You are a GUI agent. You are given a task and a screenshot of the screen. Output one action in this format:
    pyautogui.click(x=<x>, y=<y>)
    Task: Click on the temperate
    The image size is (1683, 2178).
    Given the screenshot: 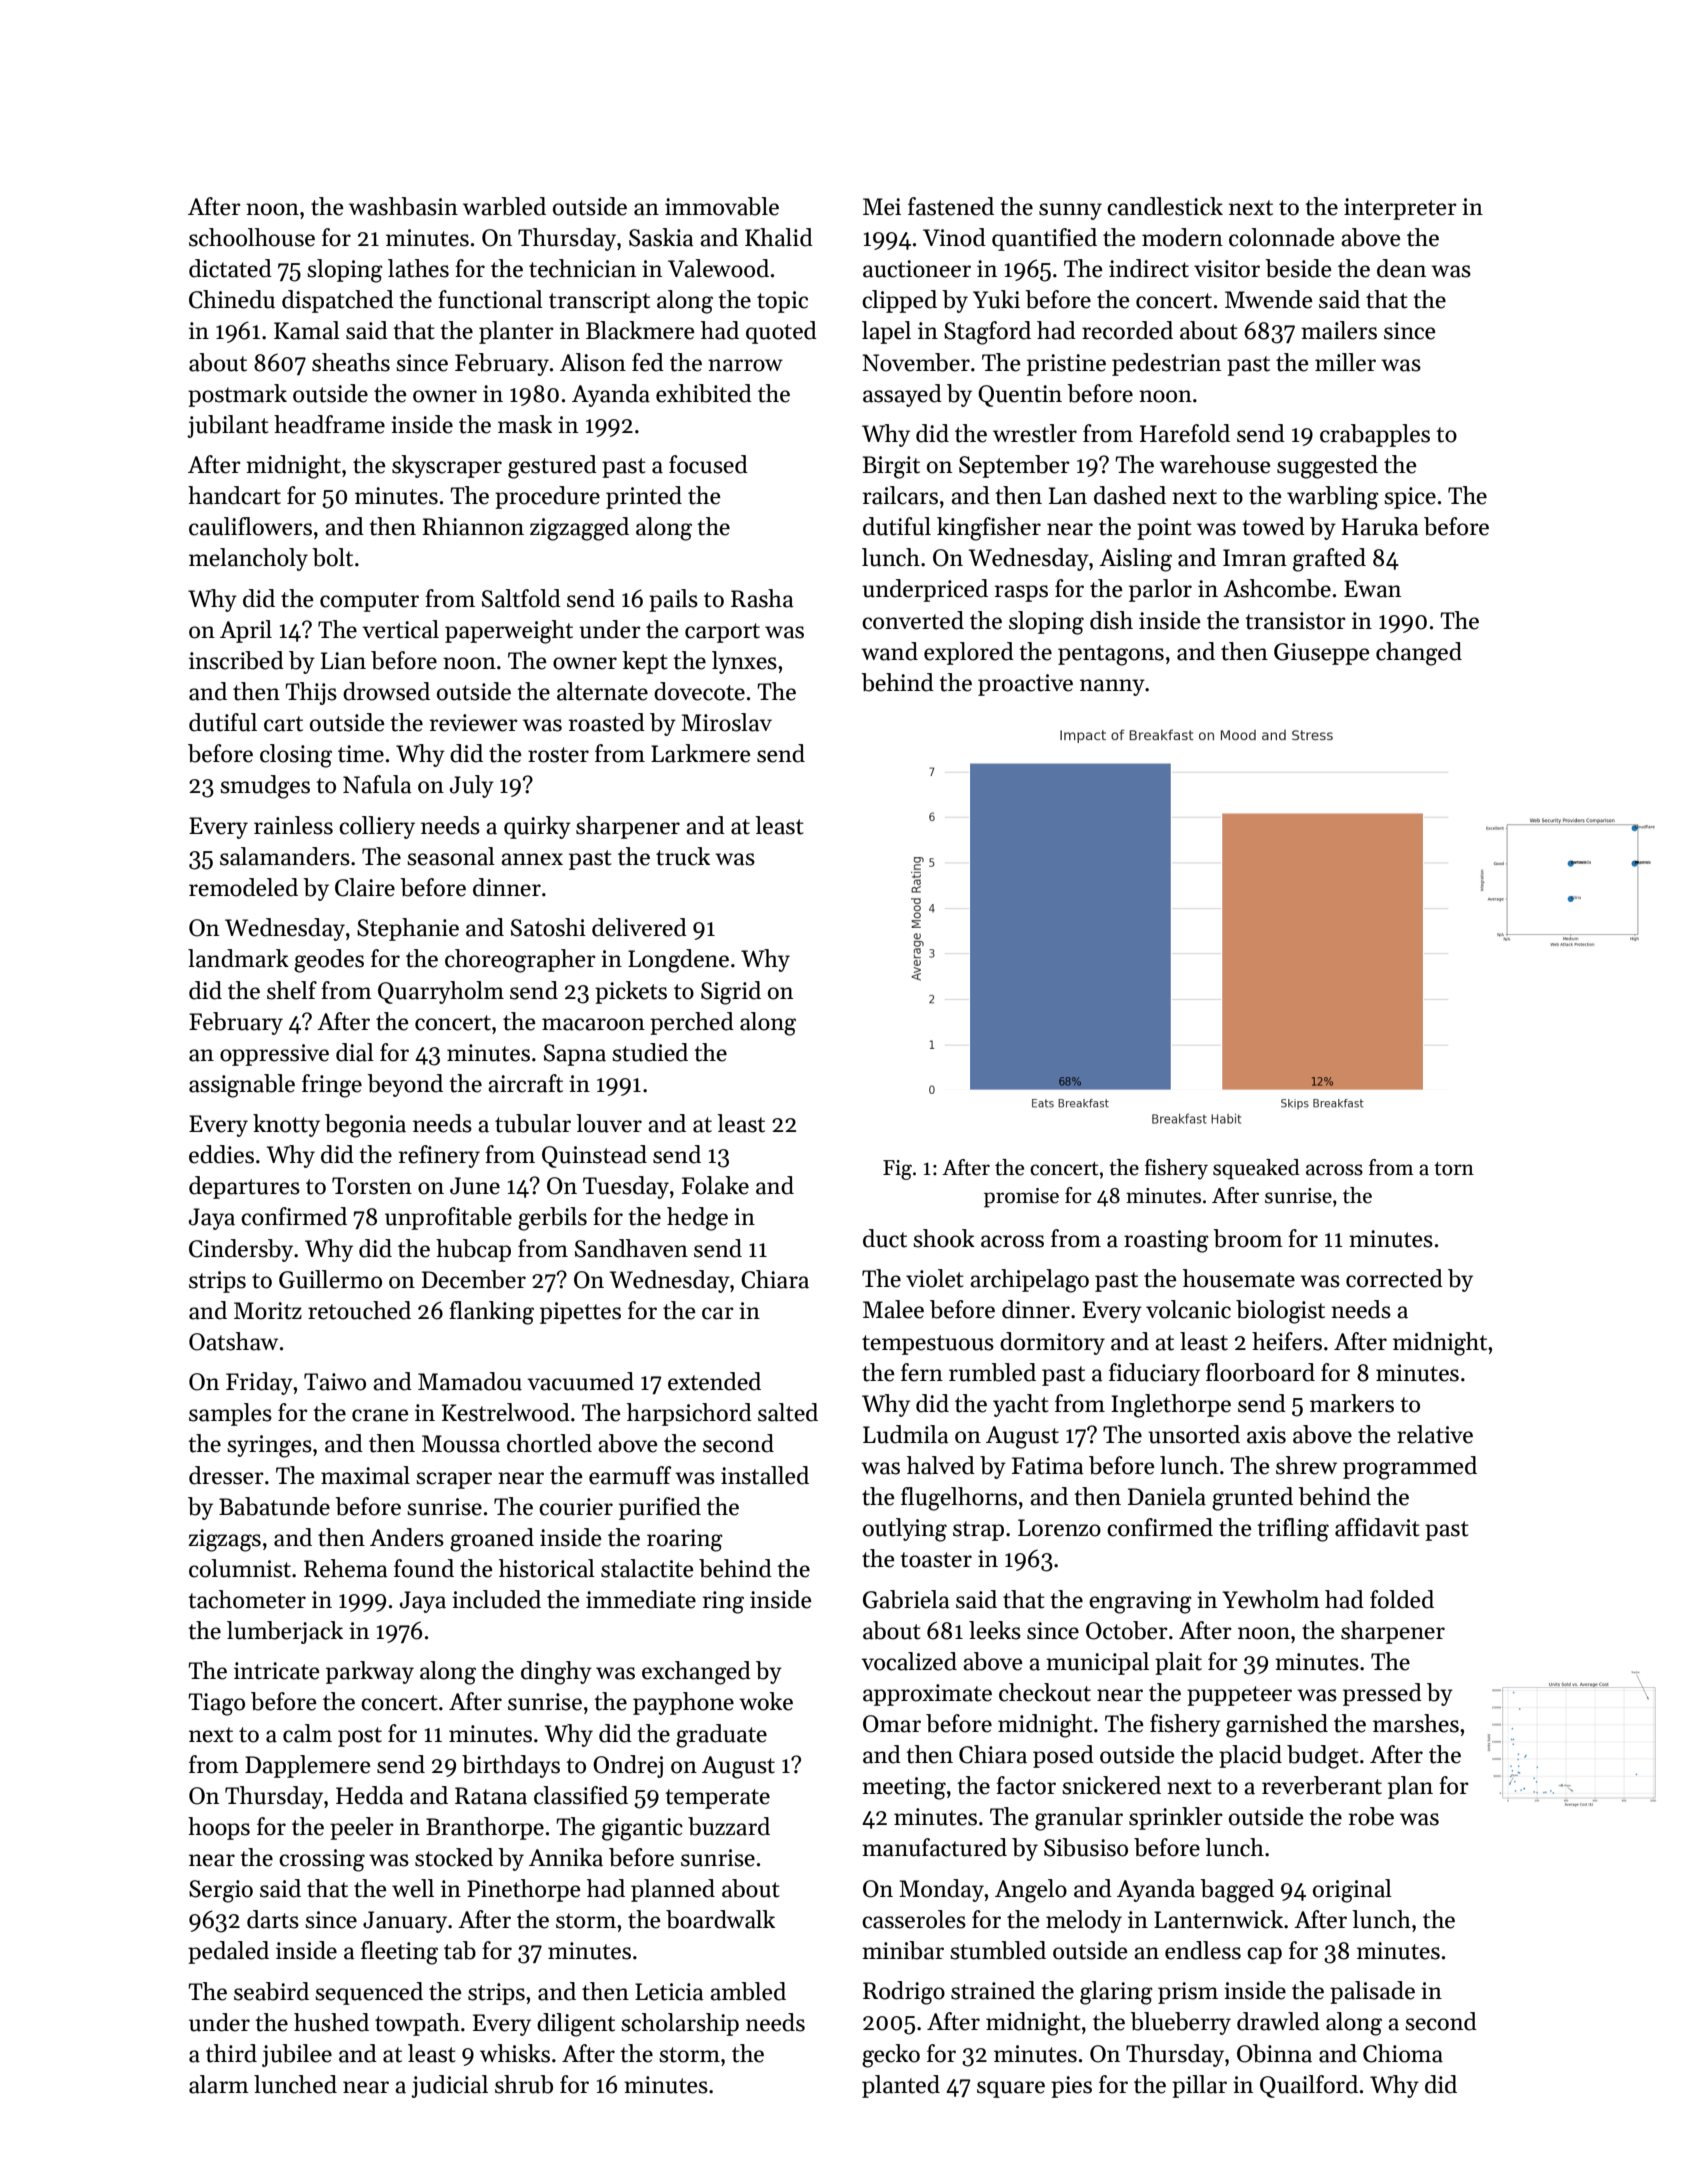 What is the action you would take?
    pyautogui.click(x=717, y=1799)
